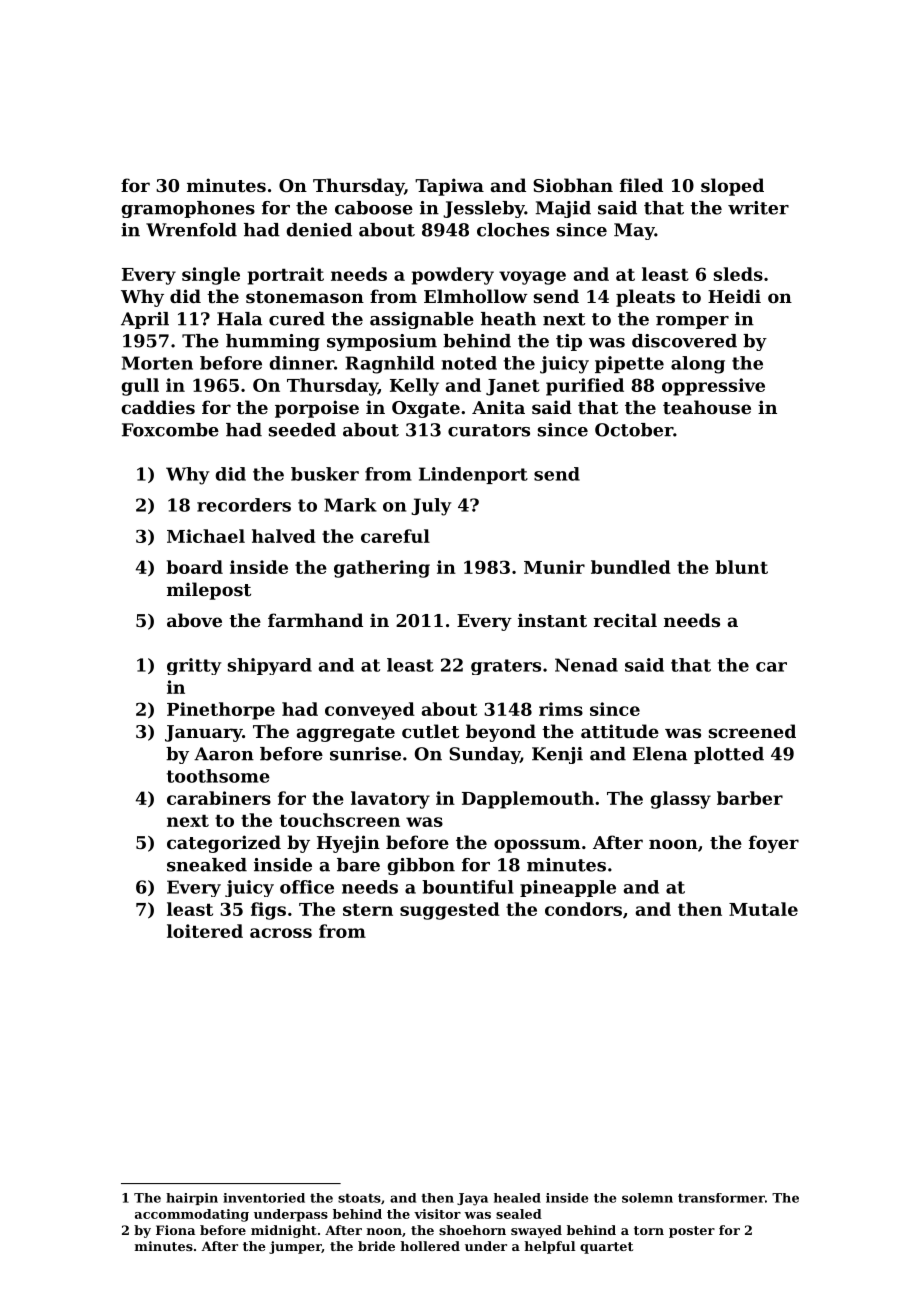  What do you see at coordinates (532, 278) in the page?
I see `voyage` at bounding box center [532, 278].
